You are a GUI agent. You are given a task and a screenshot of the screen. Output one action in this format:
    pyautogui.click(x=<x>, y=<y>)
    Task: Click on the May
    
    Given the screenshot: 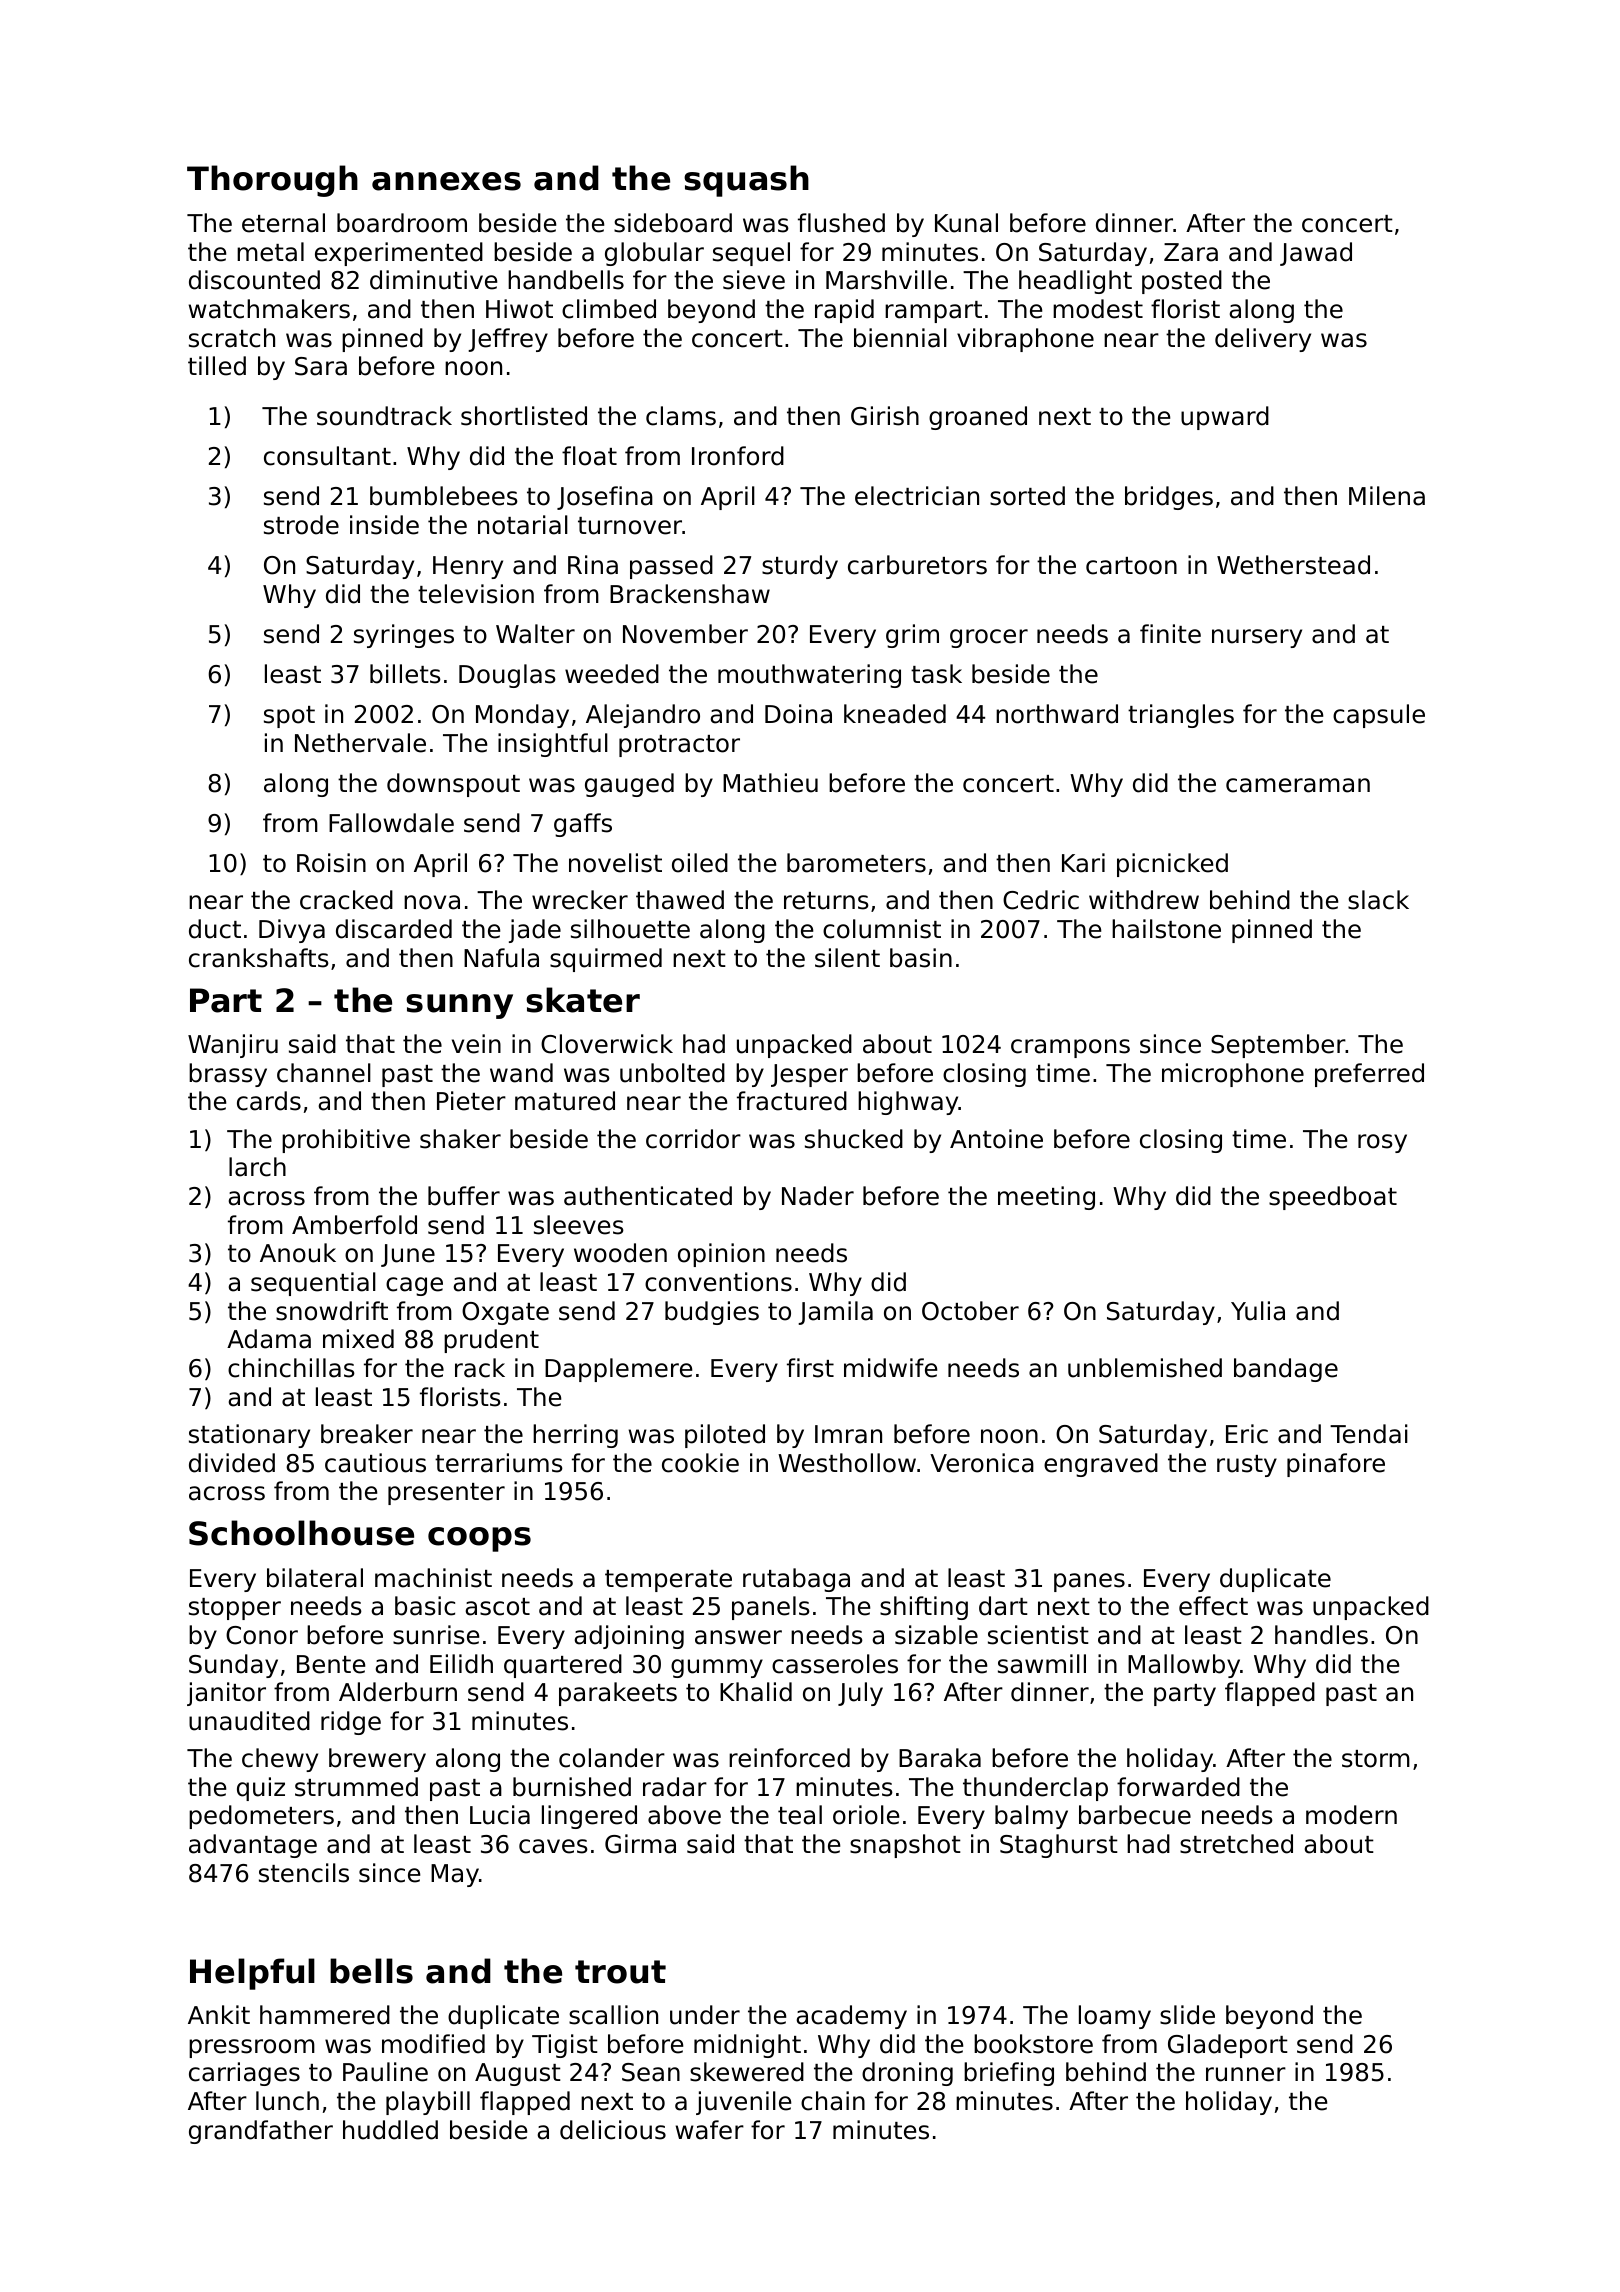 What is the action you would take?
    pyautogui.click(x=455, y=1875)
